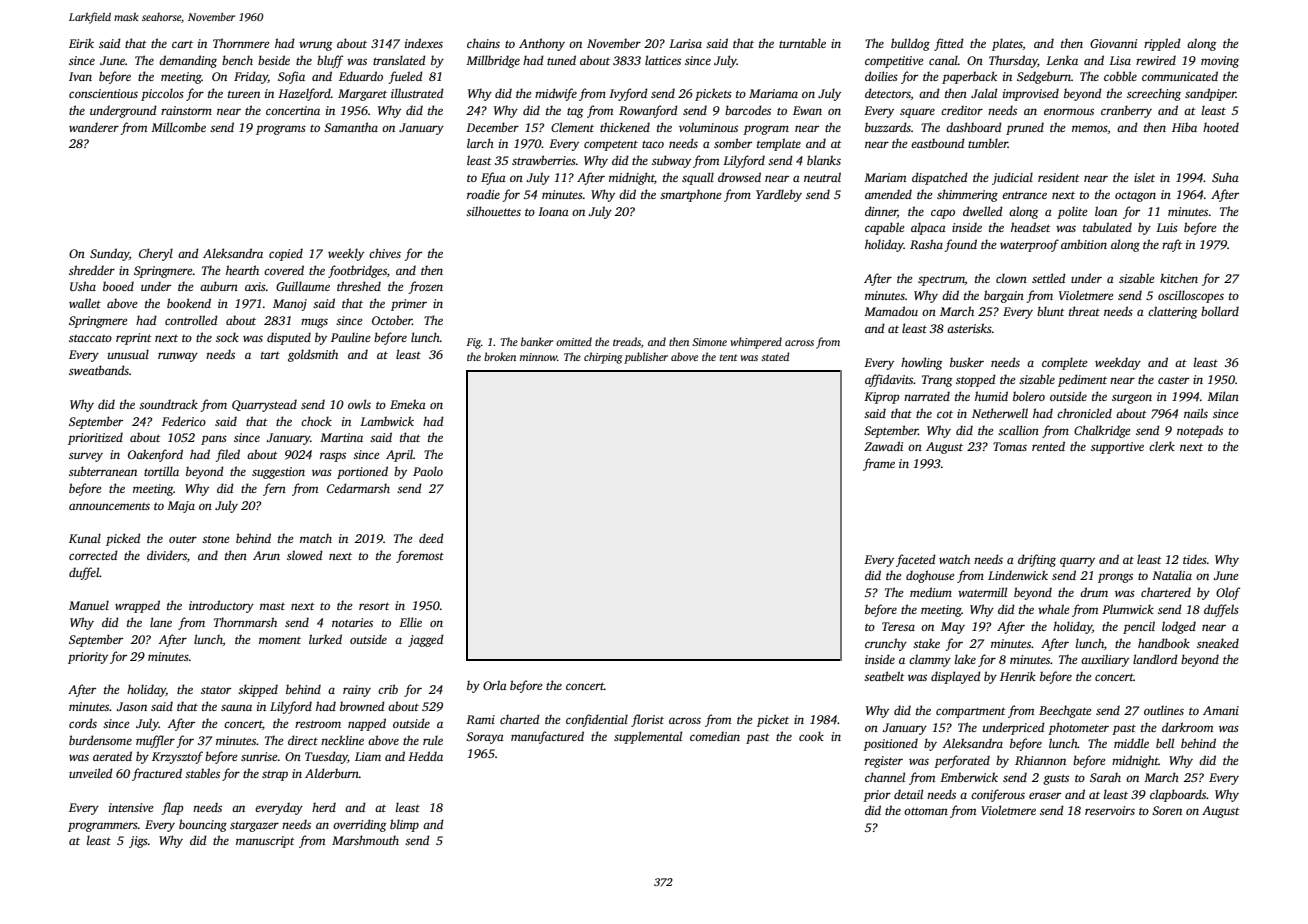 This screenshot has height=924, width=1308. What do you see at coordinates (879, 464) in the screenshot?
I see `frame` at bounding box center [879, 464].
